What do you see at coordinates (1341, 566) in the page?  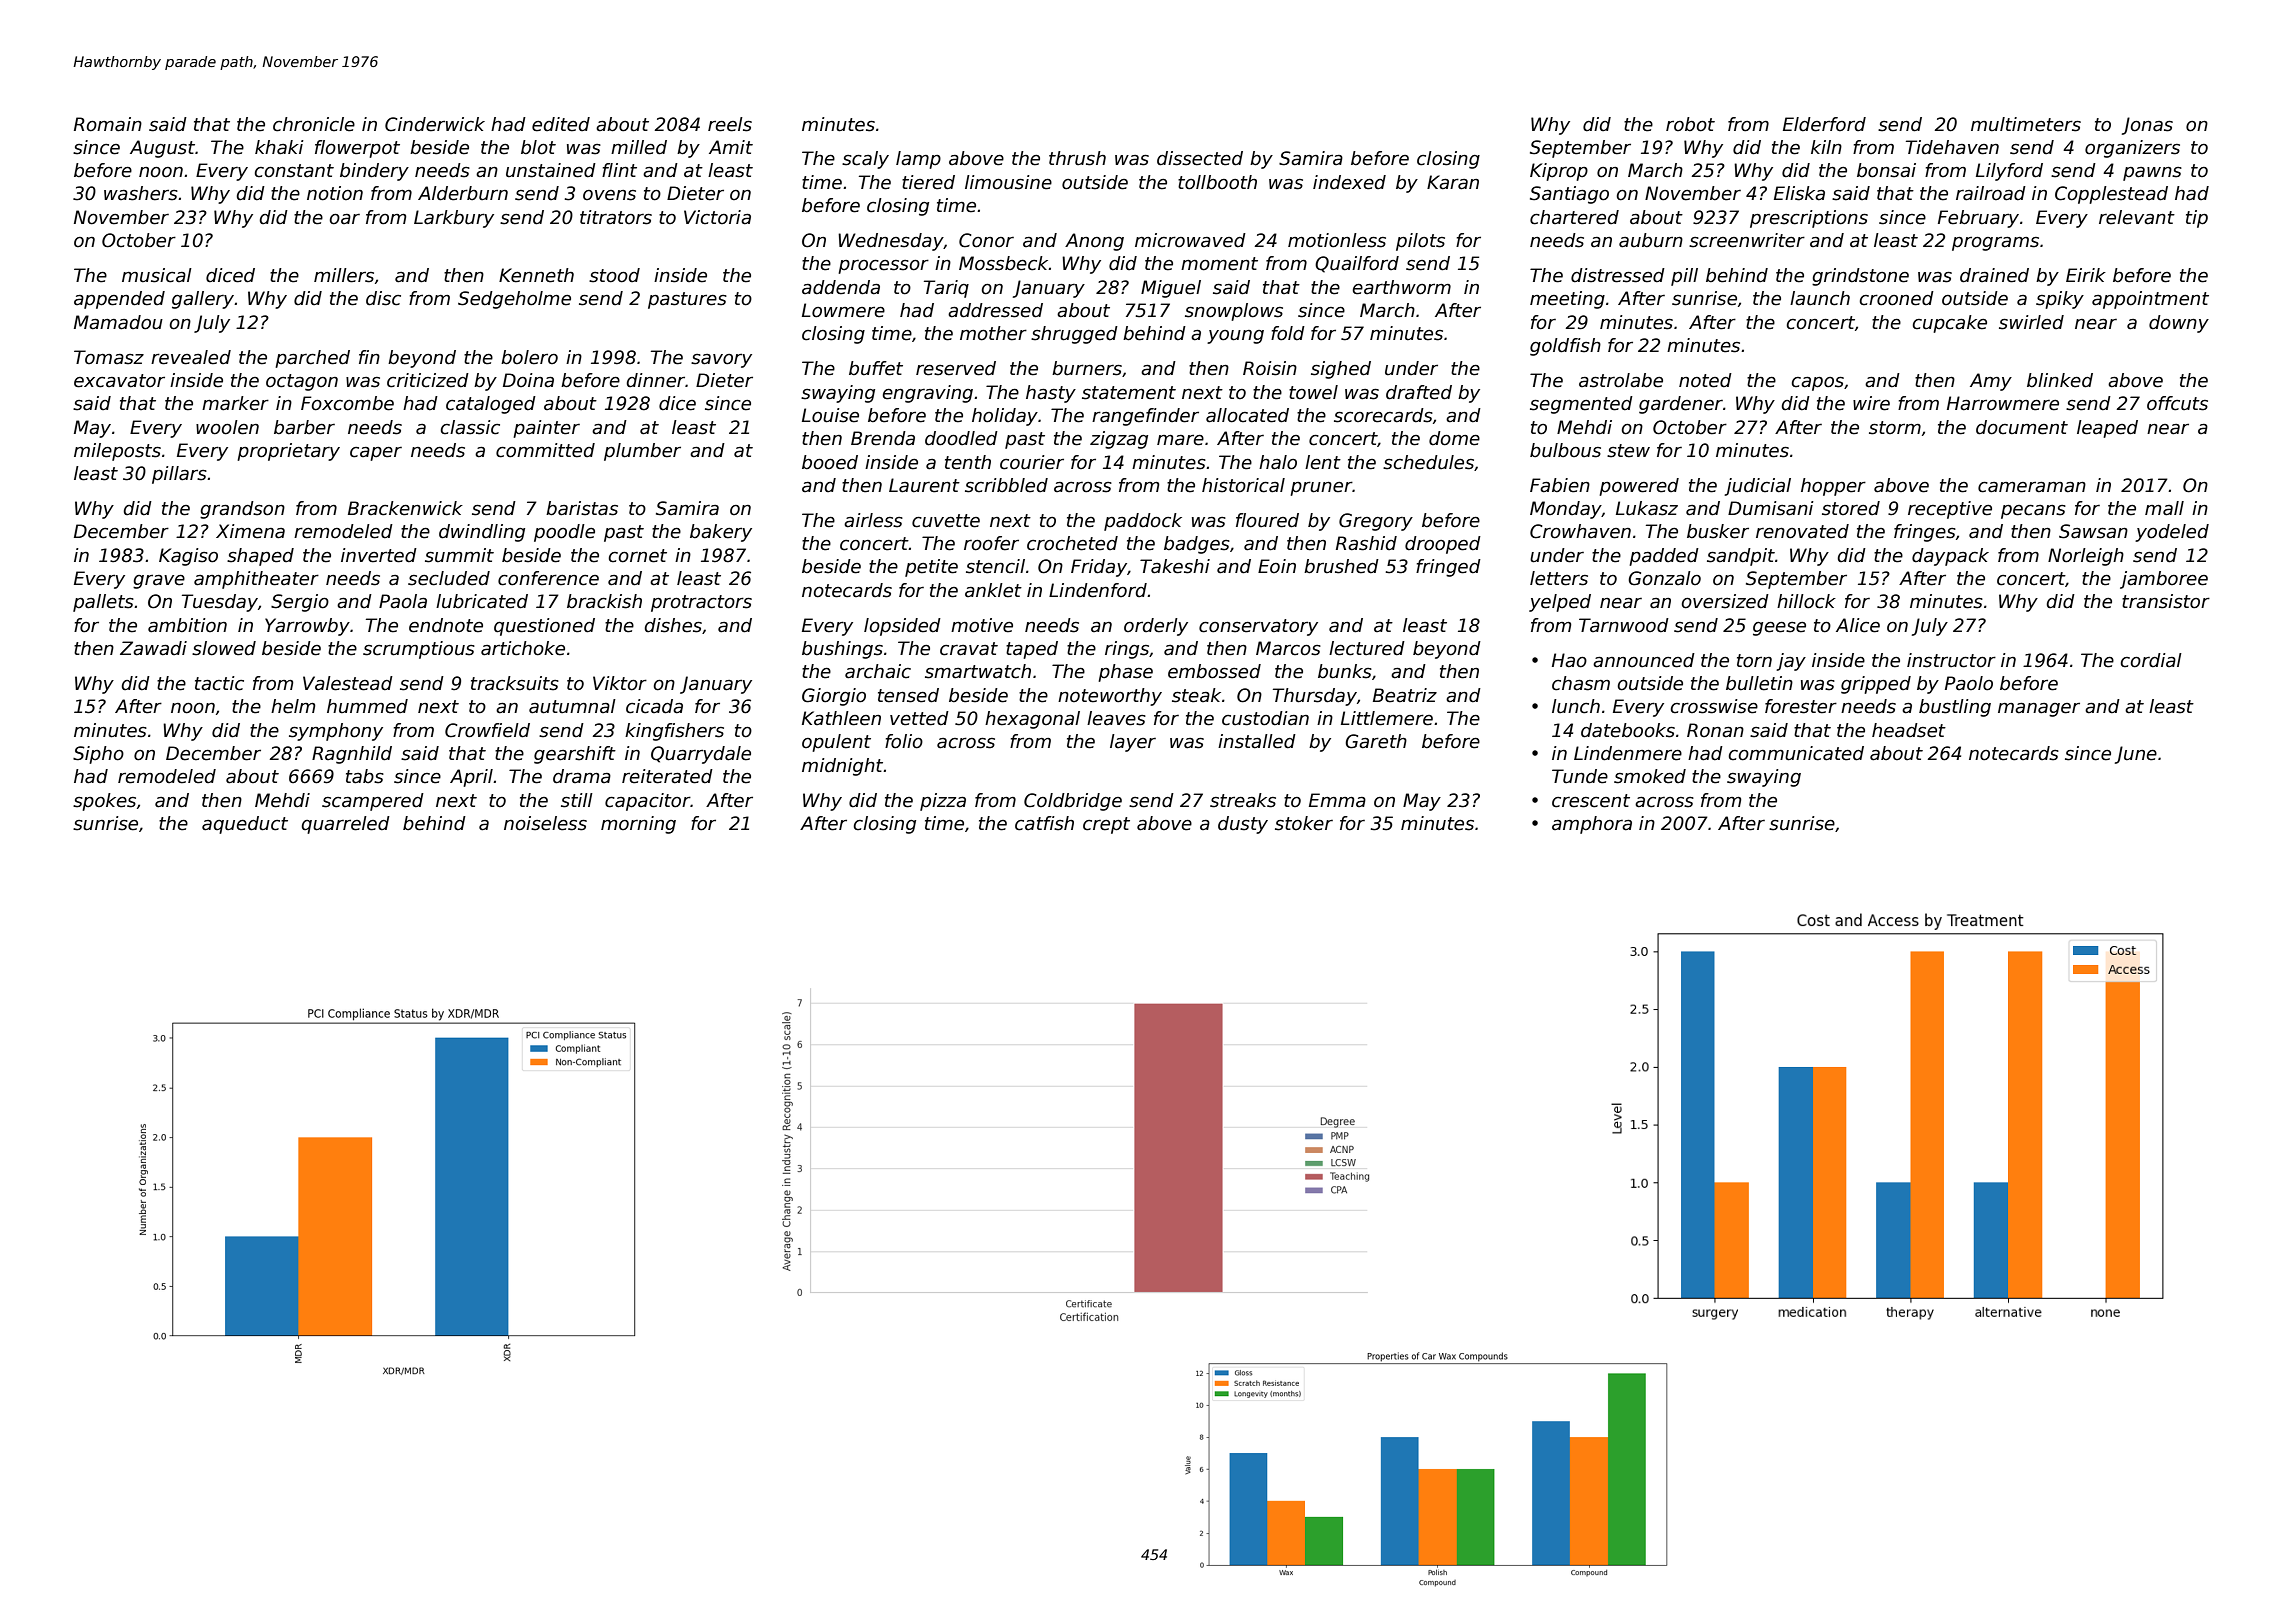 I see `brushed` at bounding box center [1341, 566].
